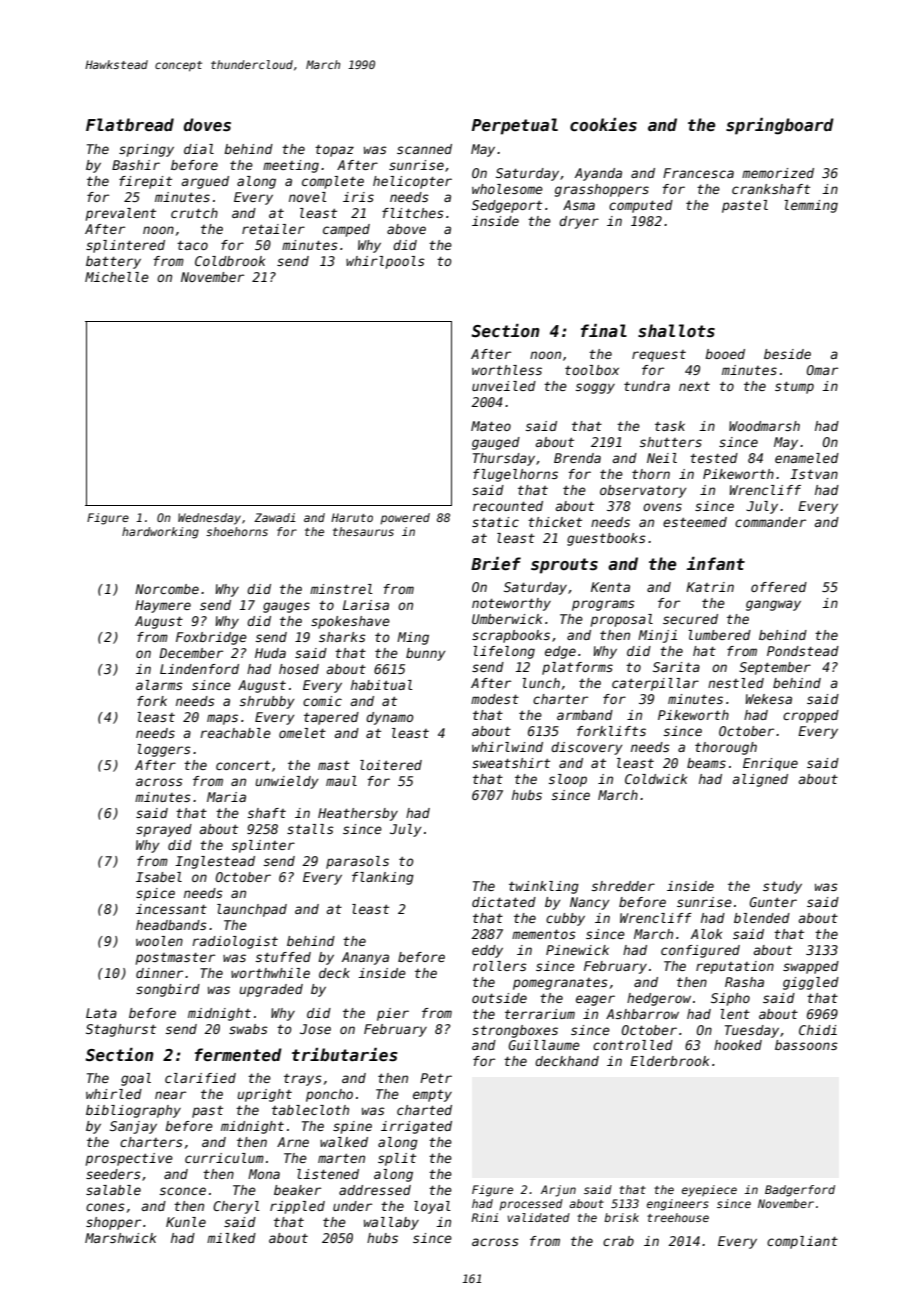 This screenshot has width=924, height=1308. Describe the element at coordinates (160, 533) in the screenshot. I see `hardworking` at that location.
